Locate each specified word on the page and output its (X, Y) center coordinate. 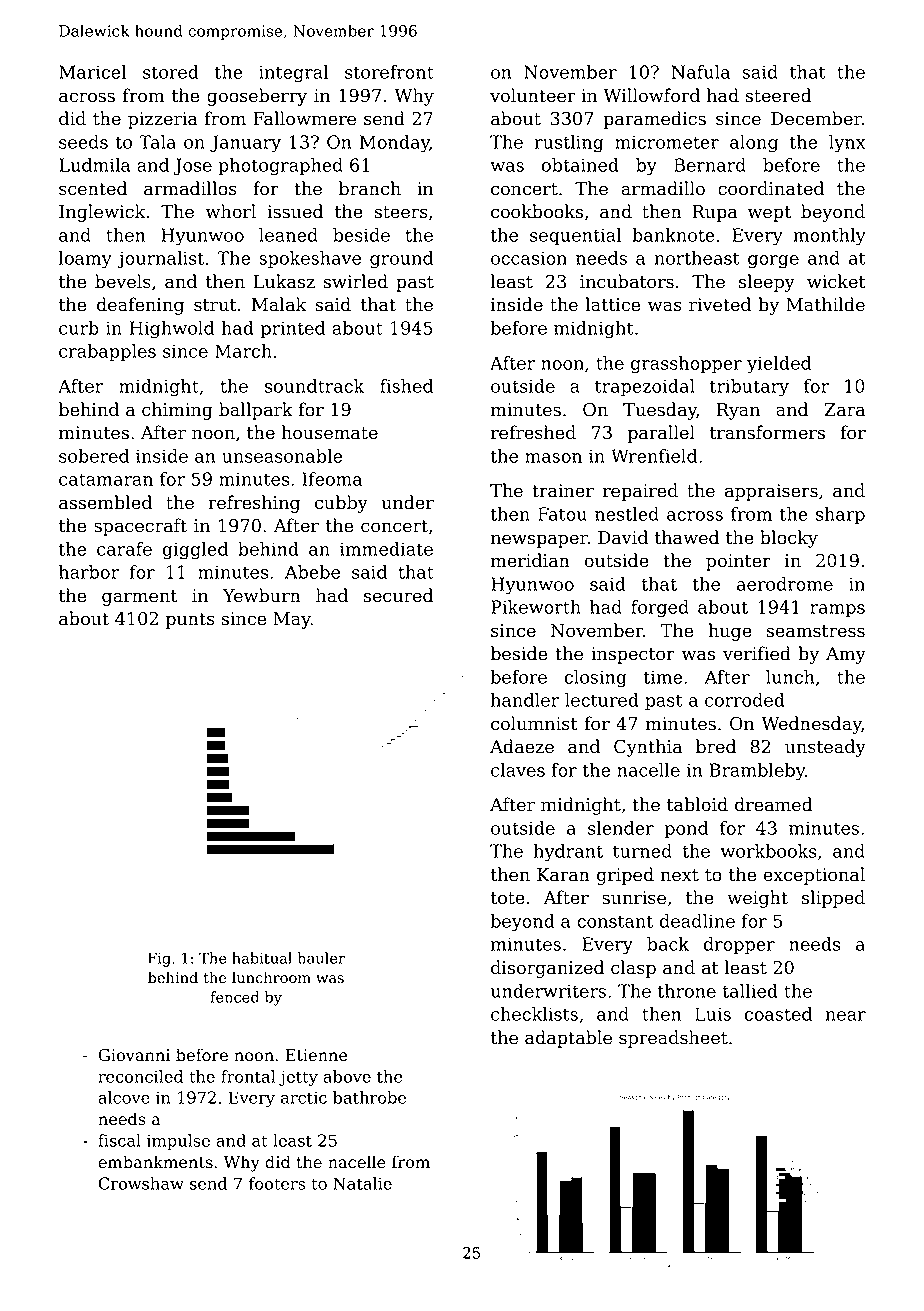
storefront (389, 72)
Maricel (92, 72)
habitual (262, 958)
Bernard (710, 165)
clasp (633, 969)
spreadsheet (673, 1039)
